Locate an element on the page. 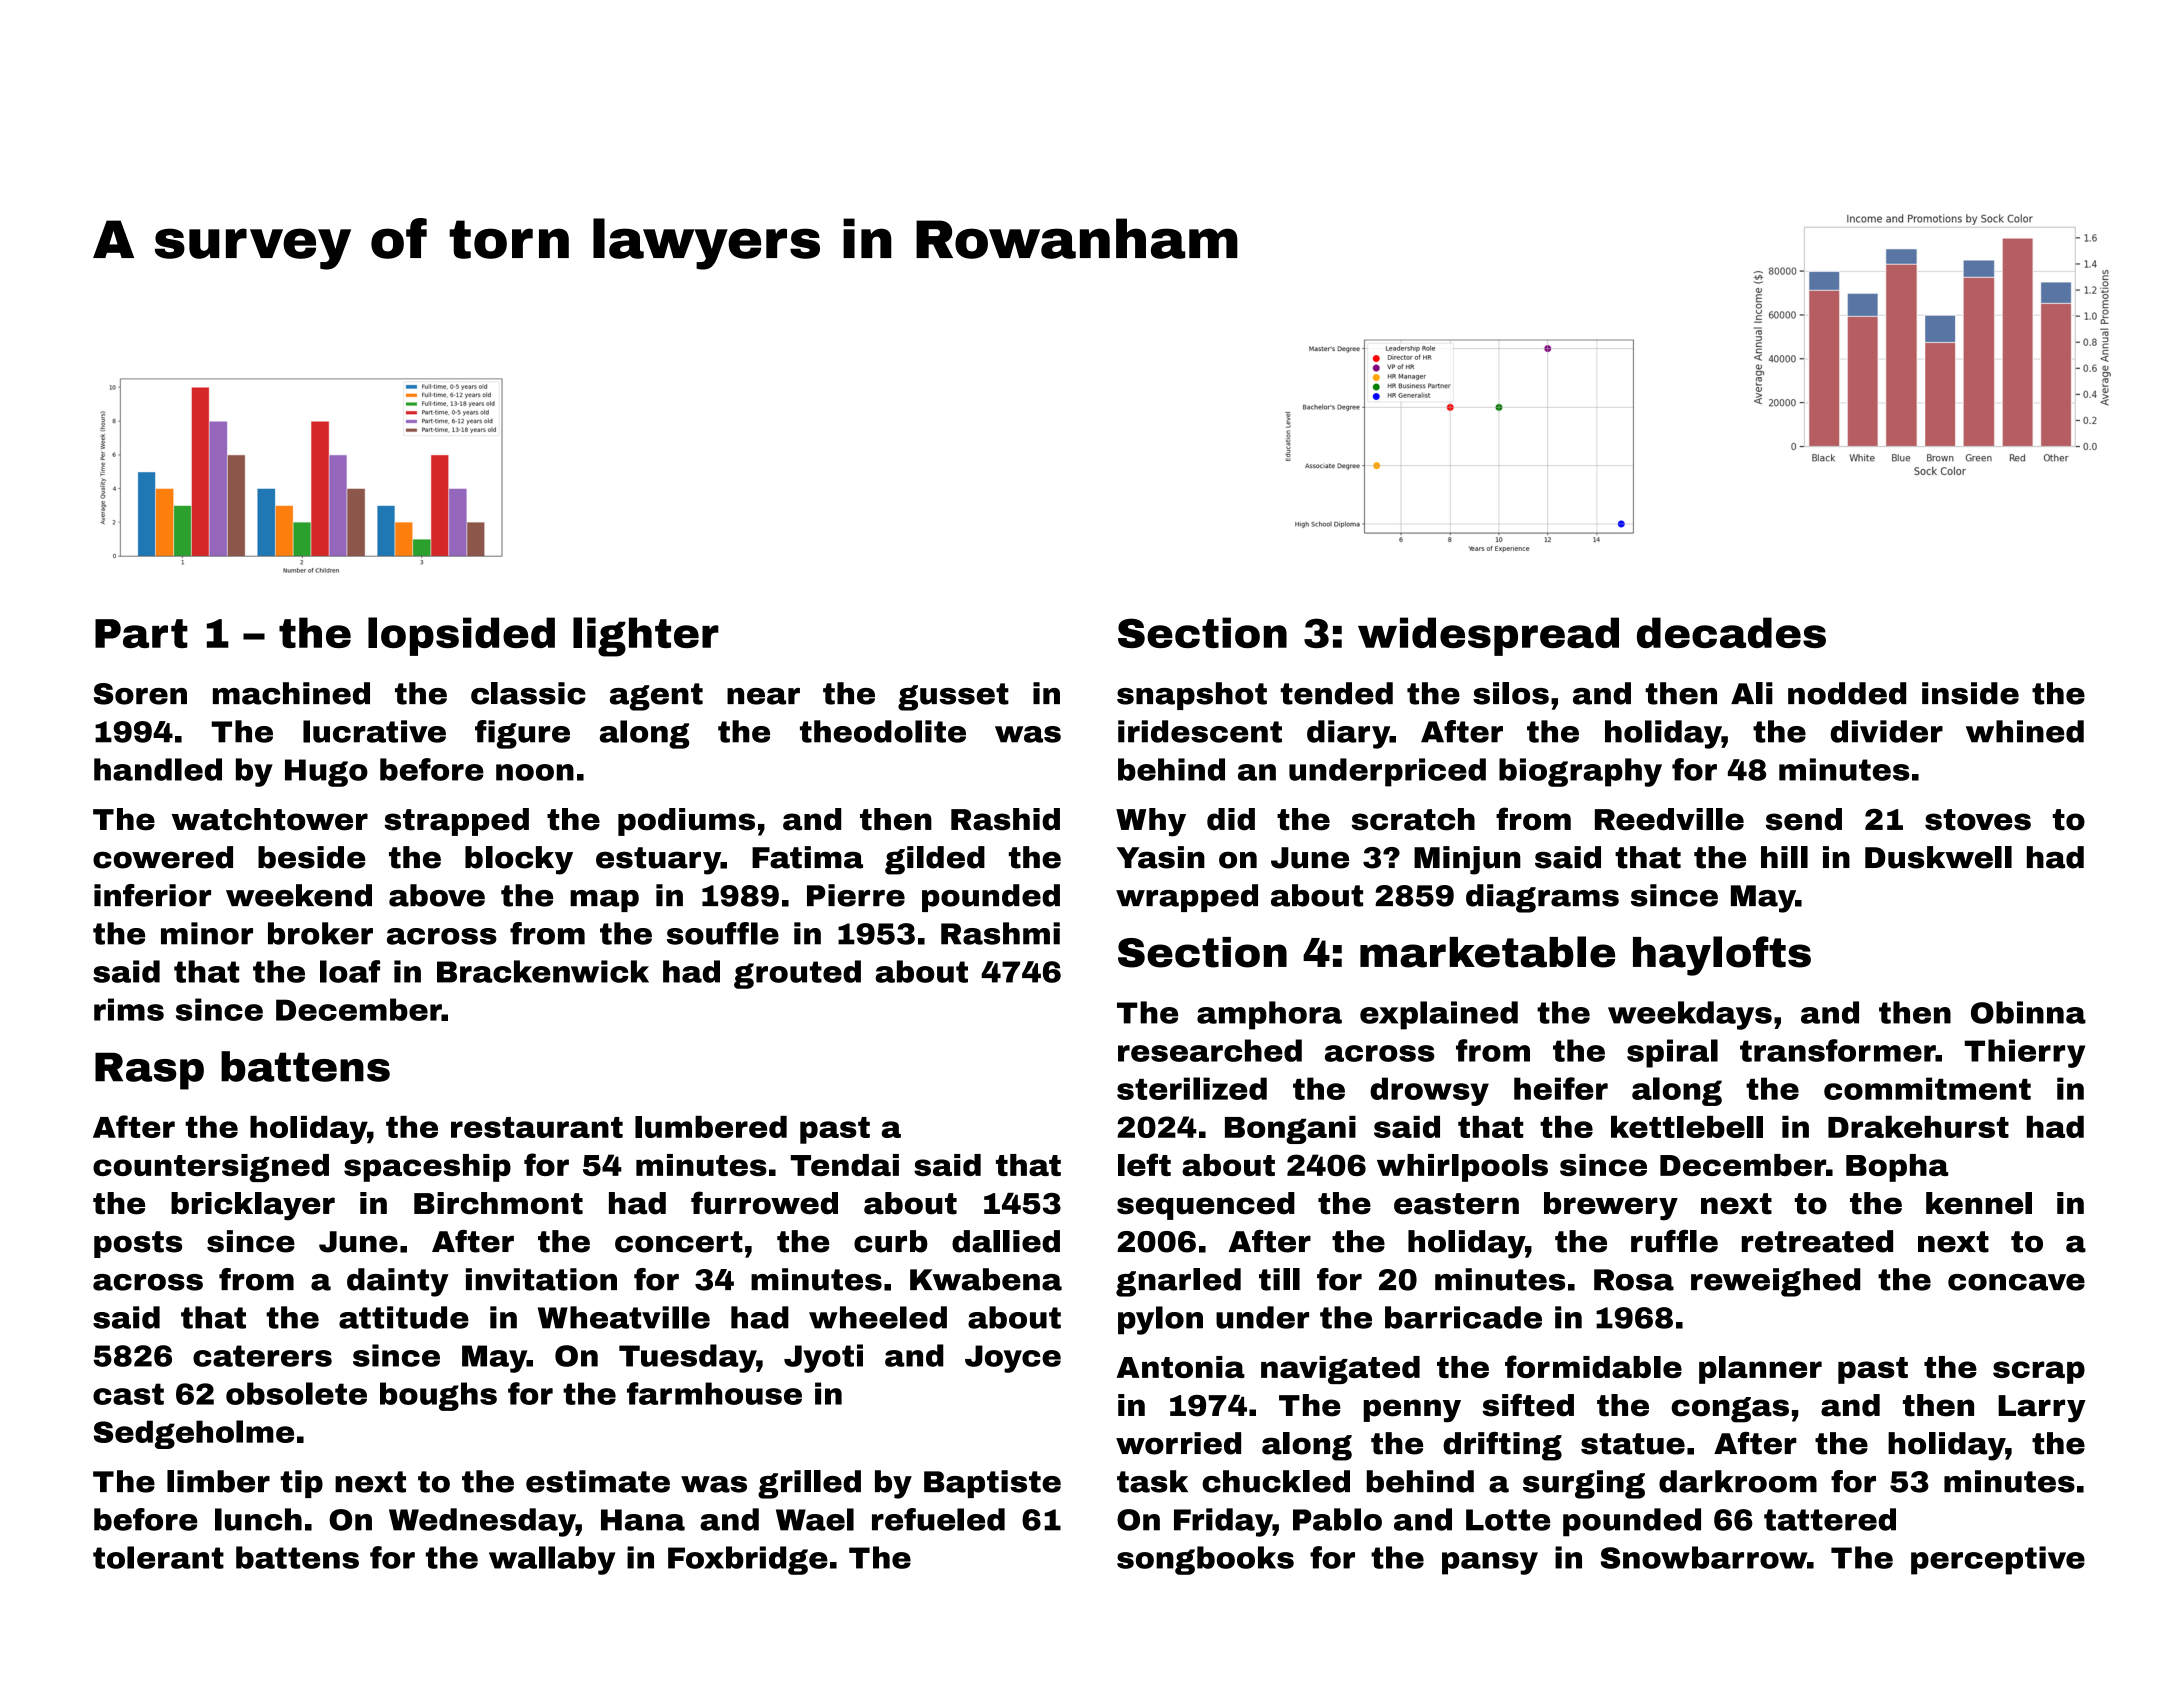 This document has width=2178, height=1683. Foxbridge is located at coordinates (748, 1560).
